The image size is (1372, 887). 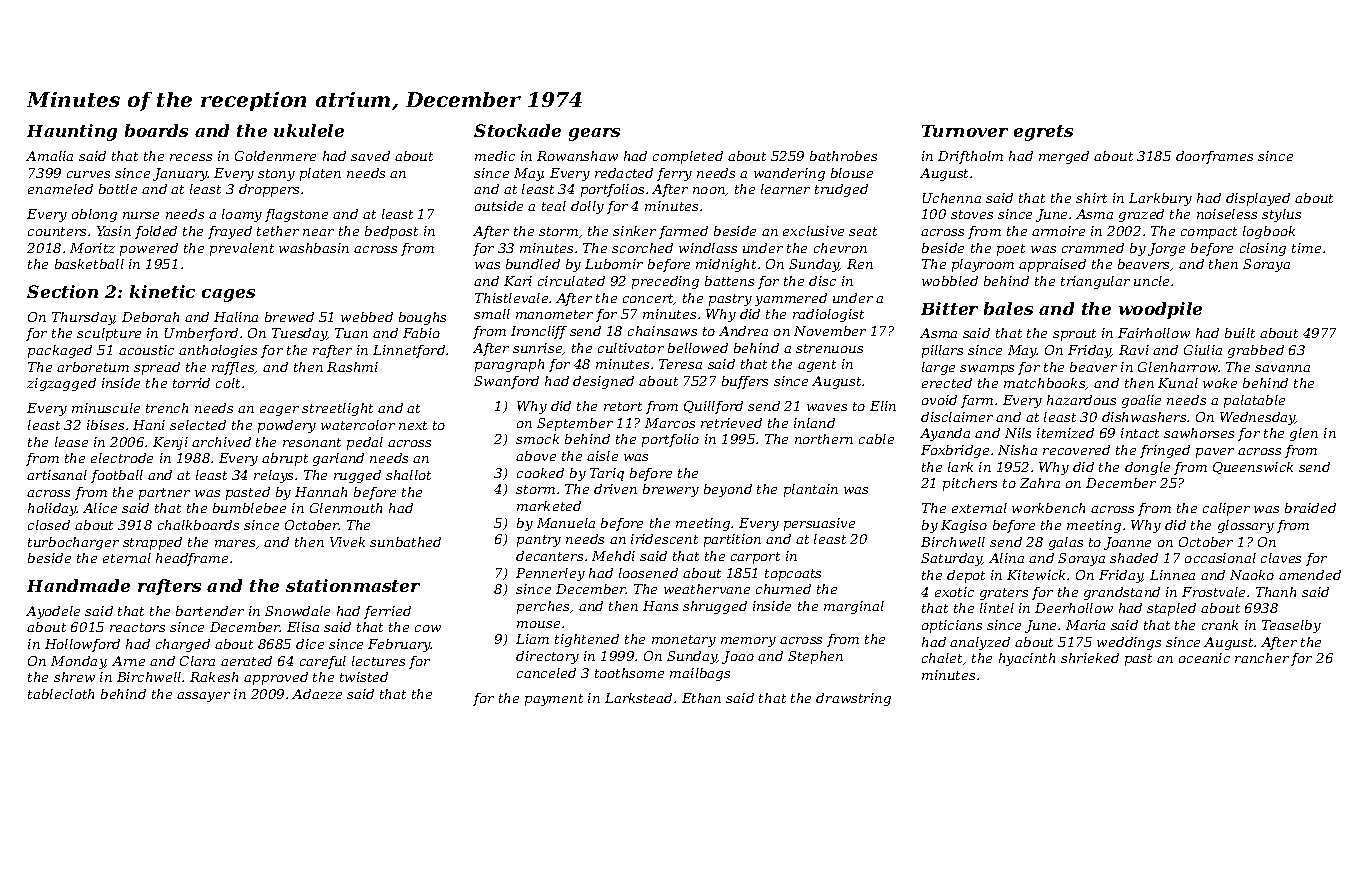 What do you see at coordinates (61, 694) in the screenshot?
I see `tablecloth` at bounding box center [61, 694].
